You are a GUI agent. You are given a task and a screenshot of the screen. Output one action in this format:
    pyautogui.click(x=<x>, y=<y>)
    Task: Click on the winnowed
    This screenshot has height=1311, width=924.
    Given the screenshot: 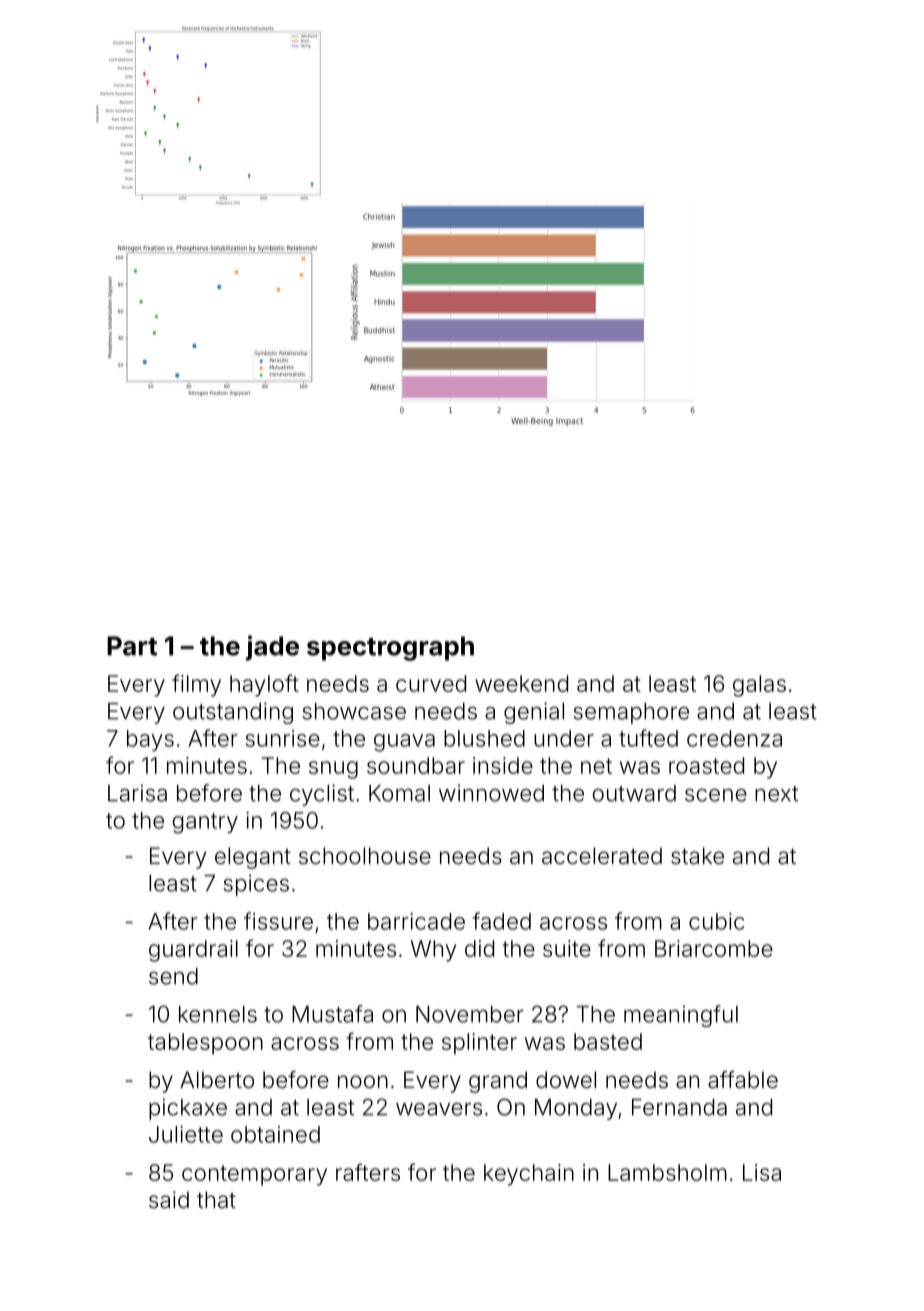 What is the action you would take?
    pyautogui.click(x=491, y=793)
